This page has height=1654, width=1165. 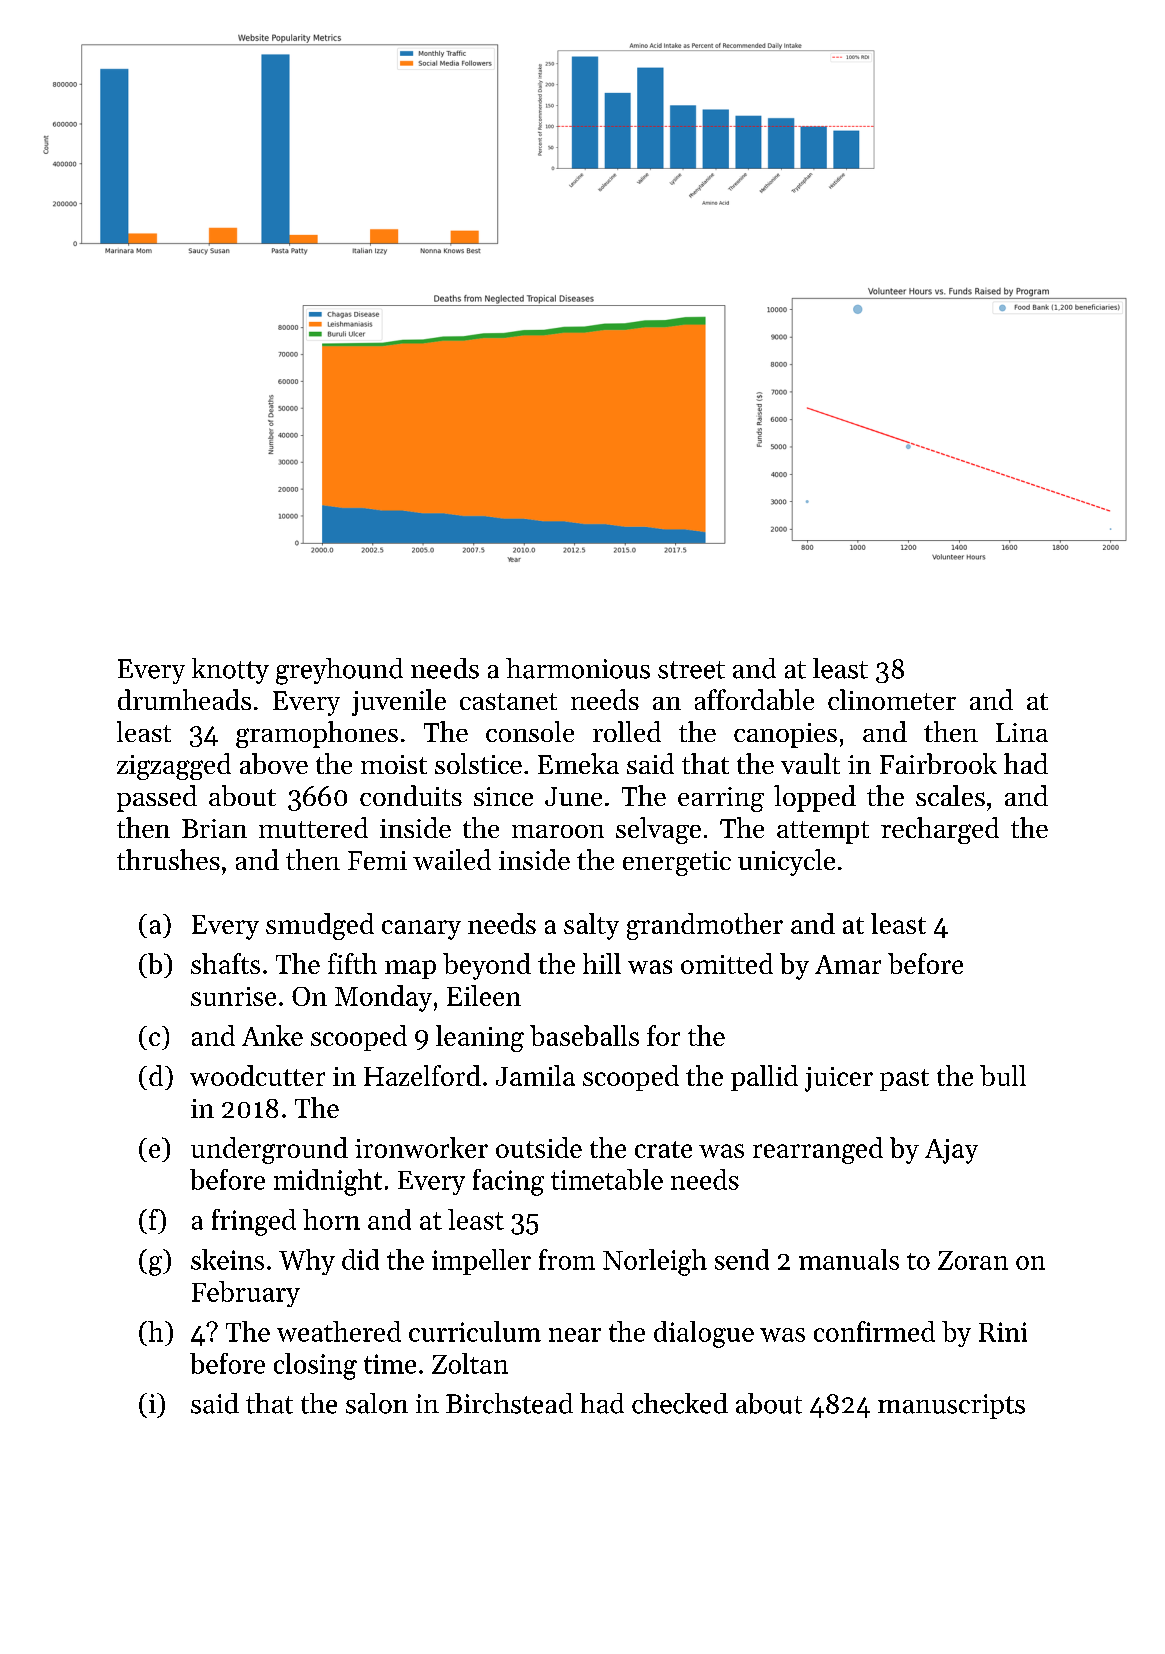 What do you see at coordinates (230, 671) in the page?
I see `knotty` at bounding box center [230, 671].
